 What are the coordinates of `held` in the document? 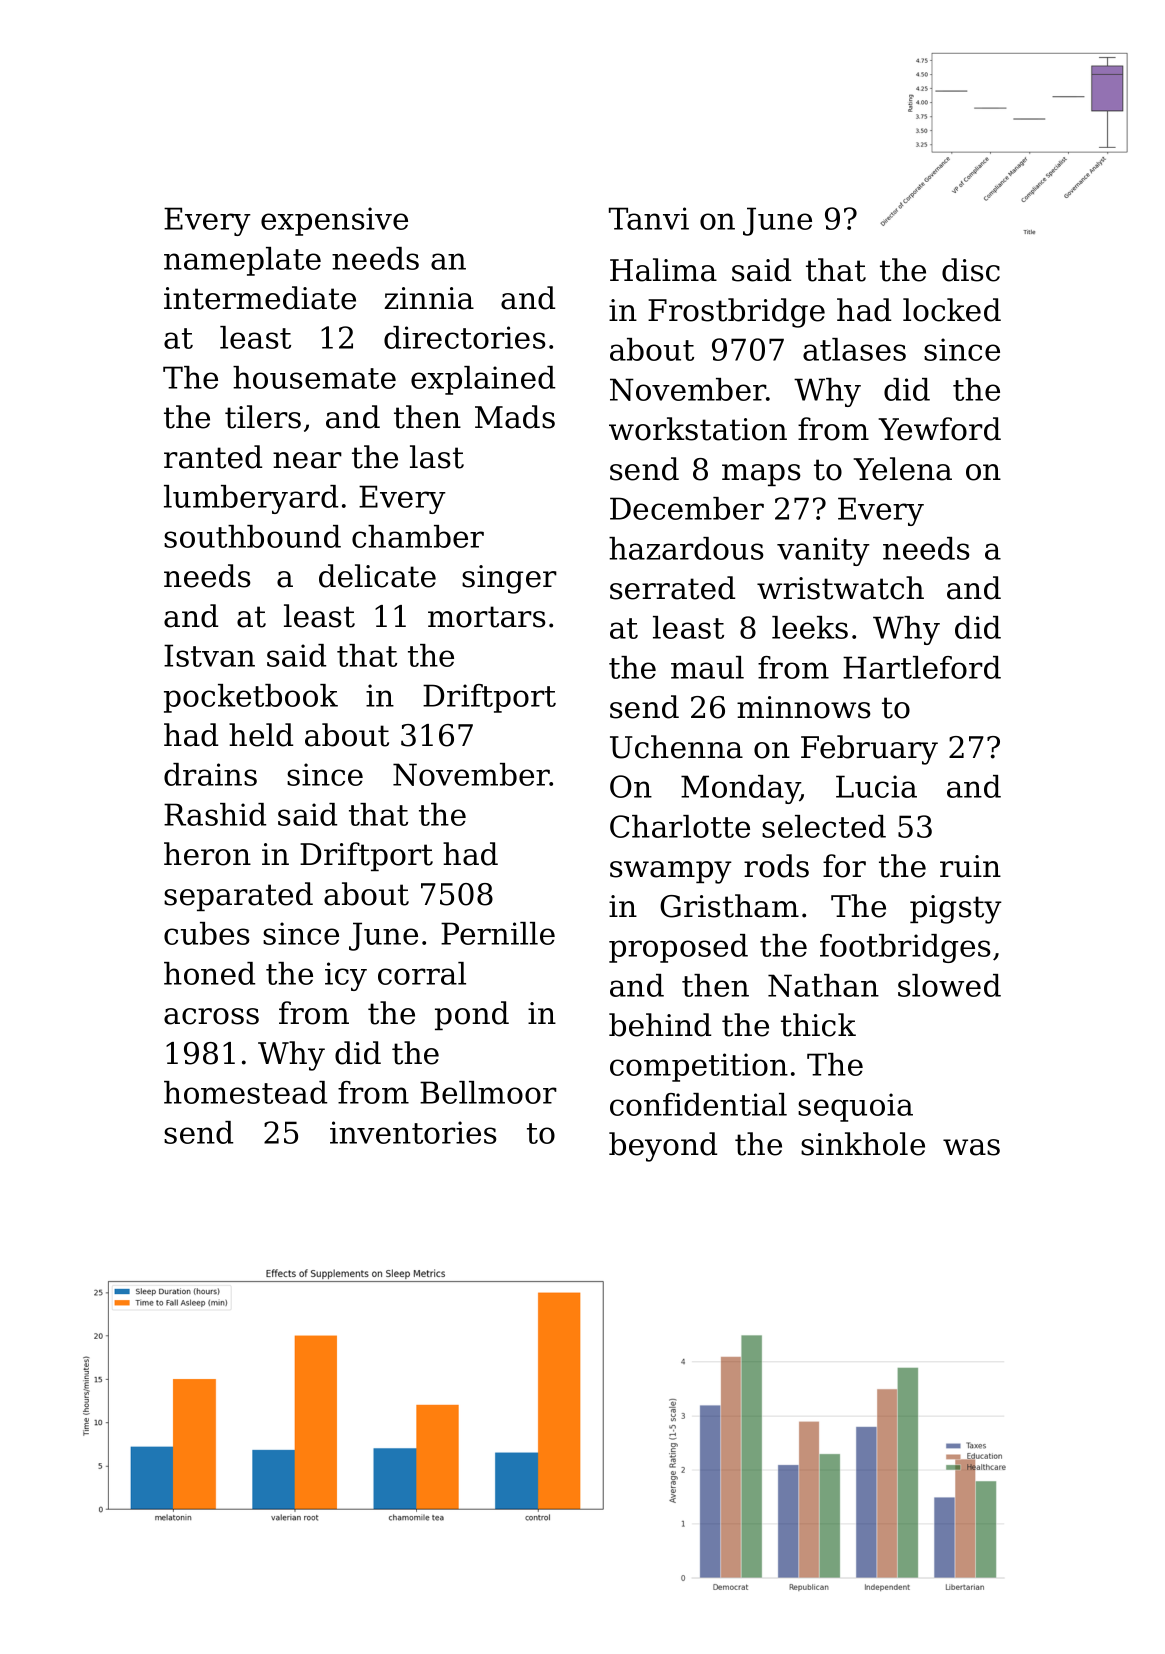 It's located at (261, 735).
